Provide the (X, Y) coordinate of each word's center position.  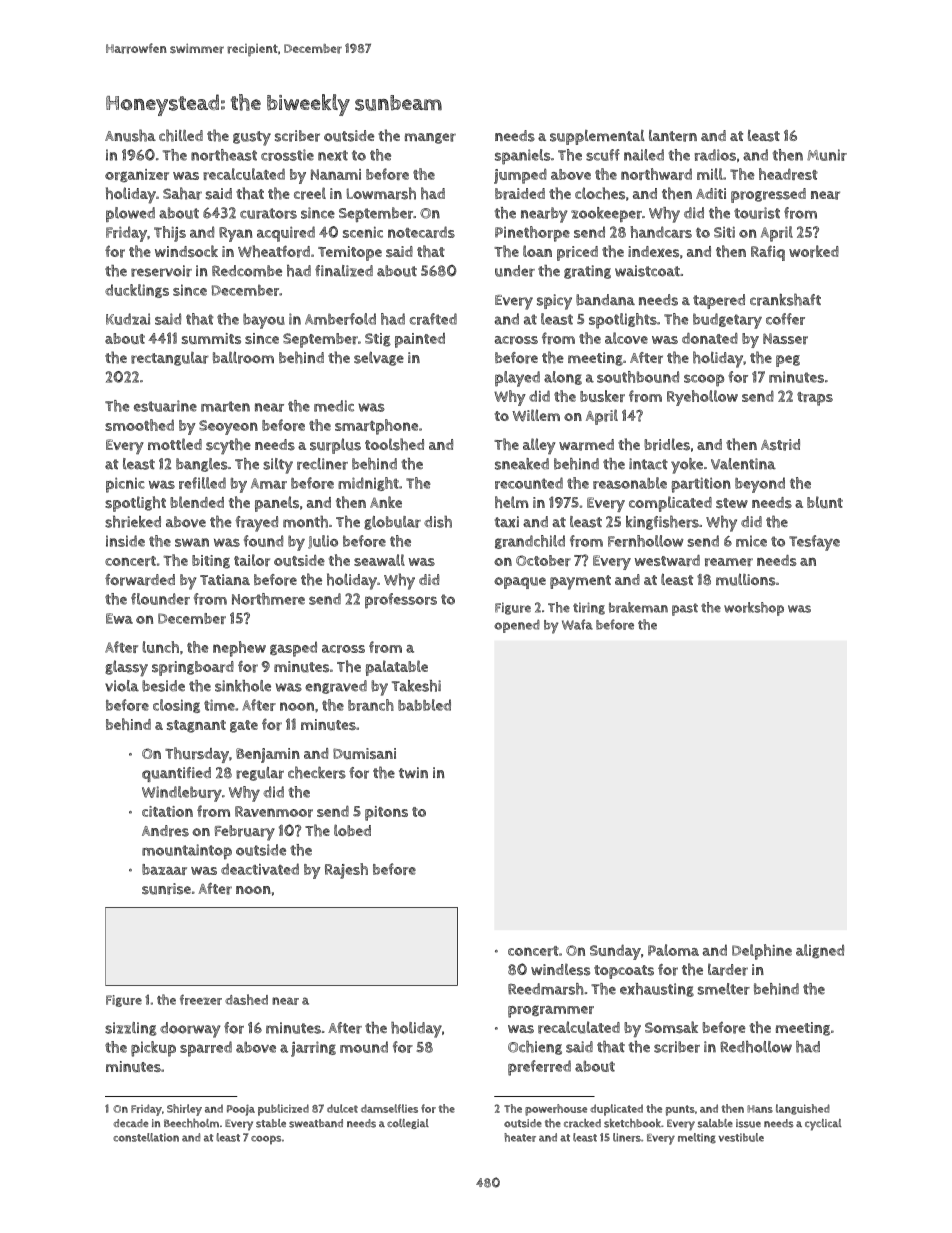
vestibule (741, 1137)
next (333, 155)
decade (130, 1123)
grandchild (530, 542)
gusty (252, 138)
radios (715, 155)
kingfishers (662, 522)
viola (122, 686)
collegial (408, 1124)
